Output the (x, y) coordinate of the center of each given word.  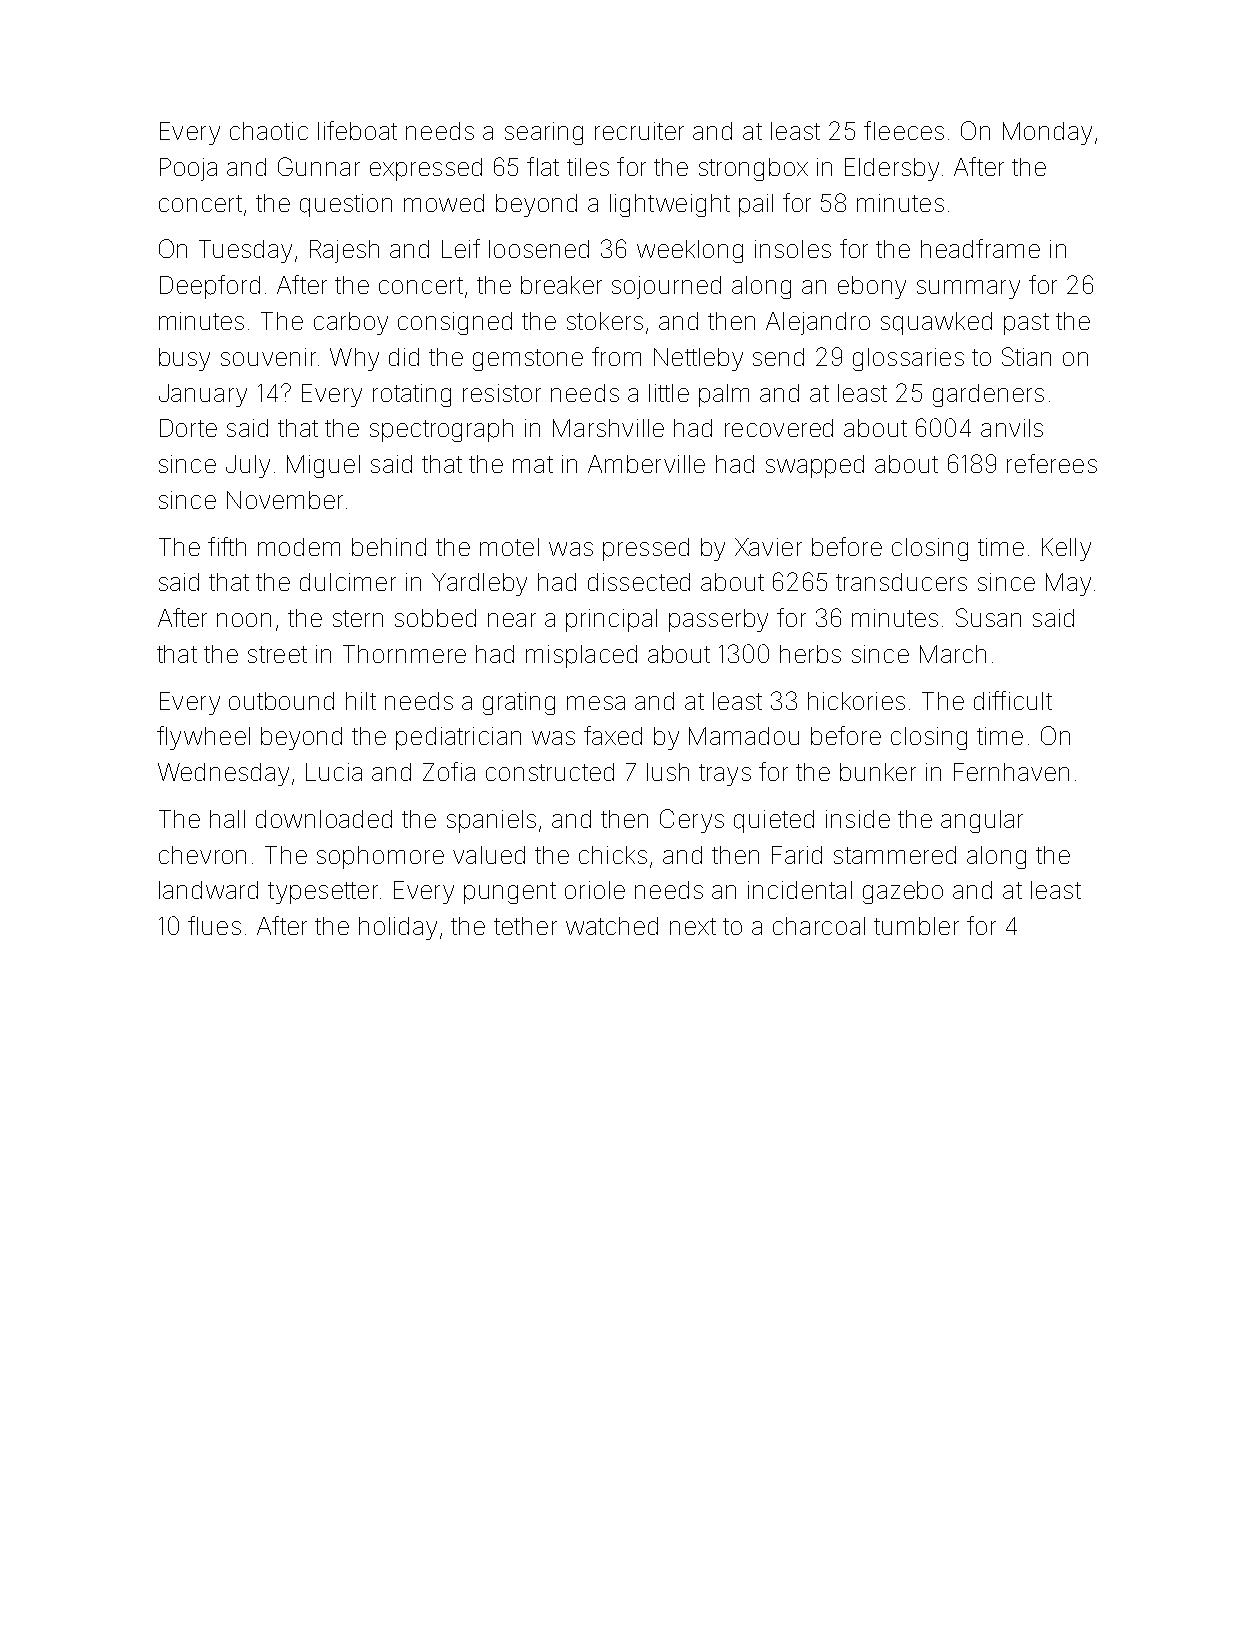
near (512, 620)
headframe (980, 248)
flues (214, 925)
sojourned (666, 287)
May (1068, 584)
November (285, 500)
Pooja (188, 169)
